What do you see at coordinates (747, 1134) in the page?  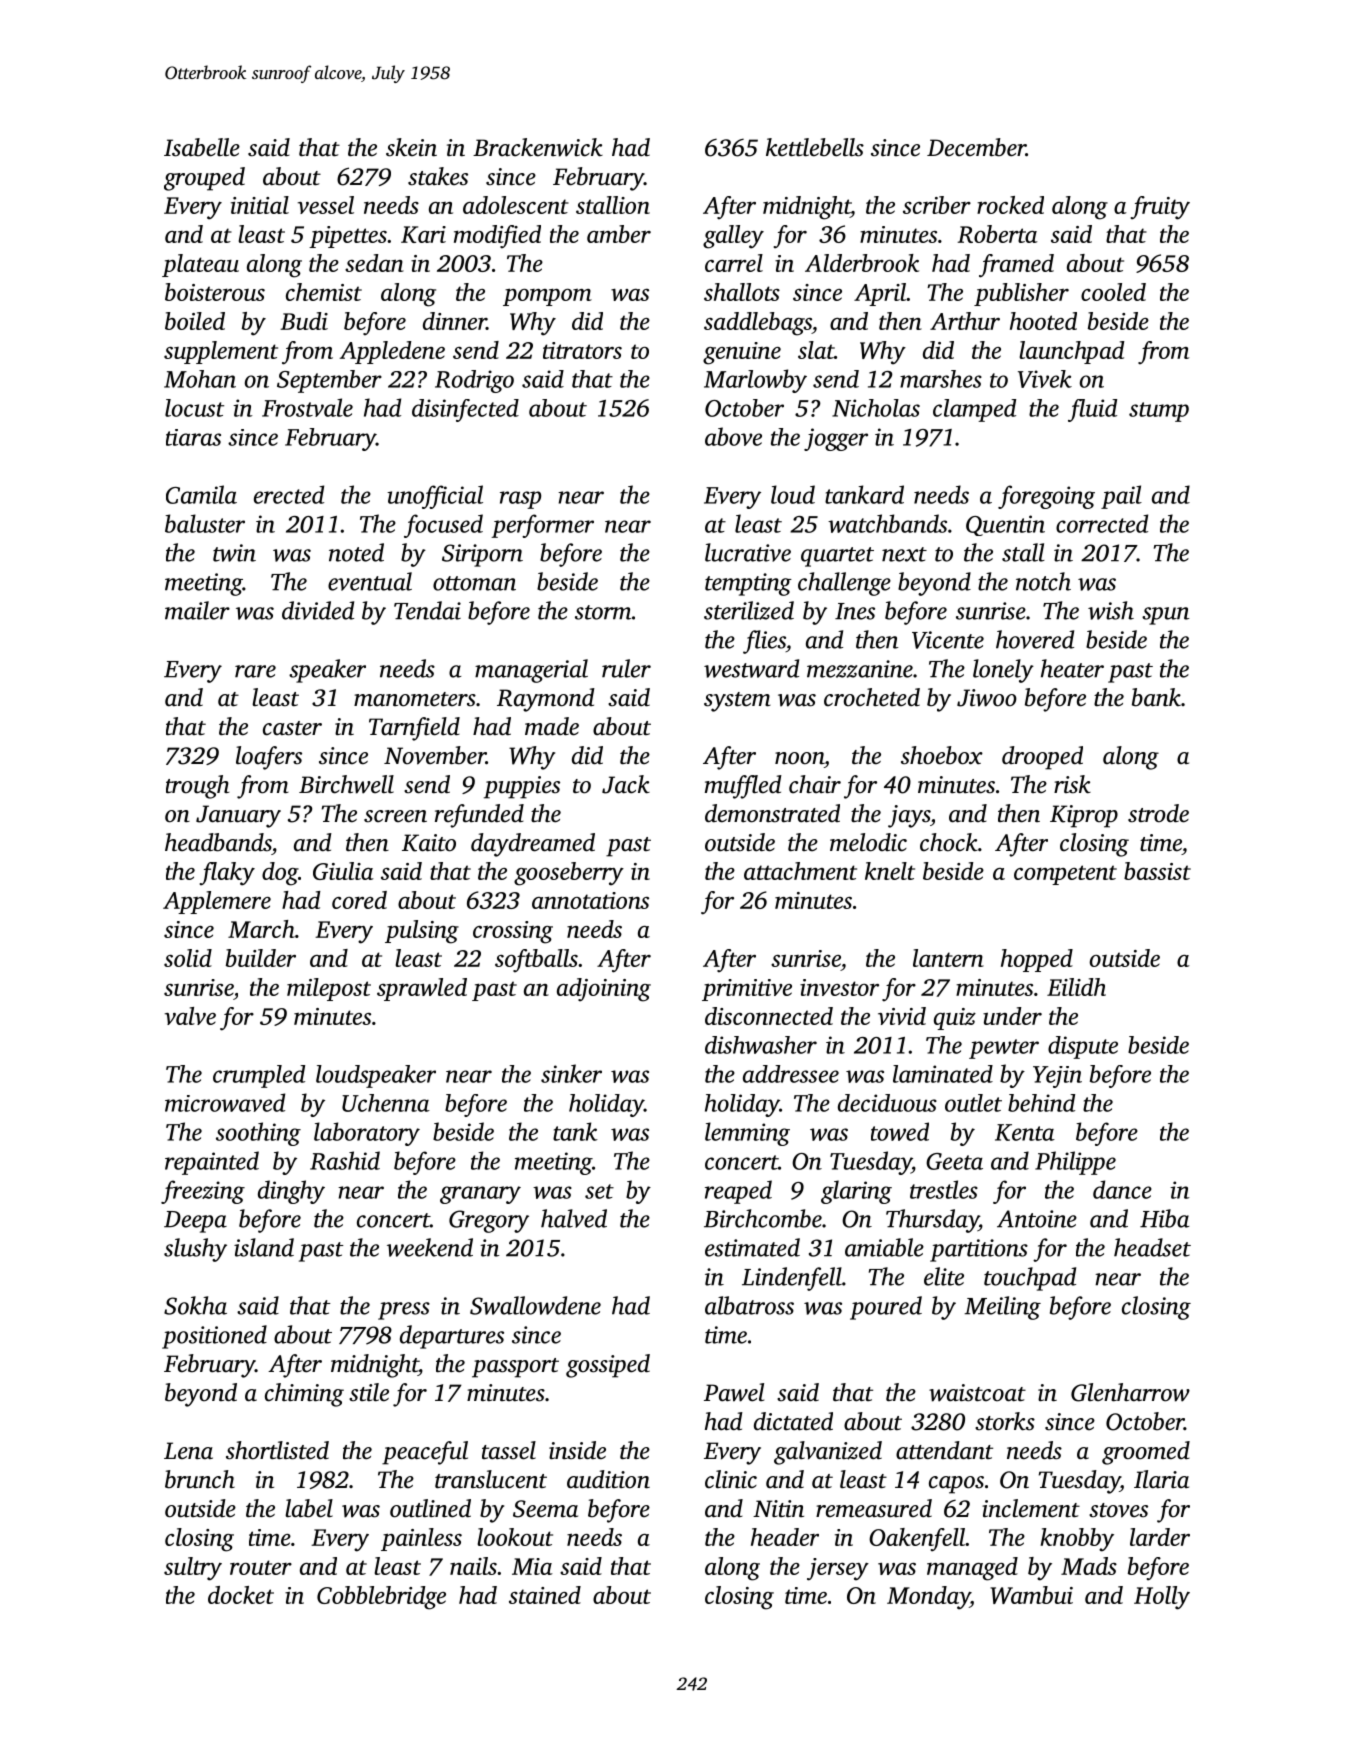 I see `lemming` at bounding box center [747, 1134].
